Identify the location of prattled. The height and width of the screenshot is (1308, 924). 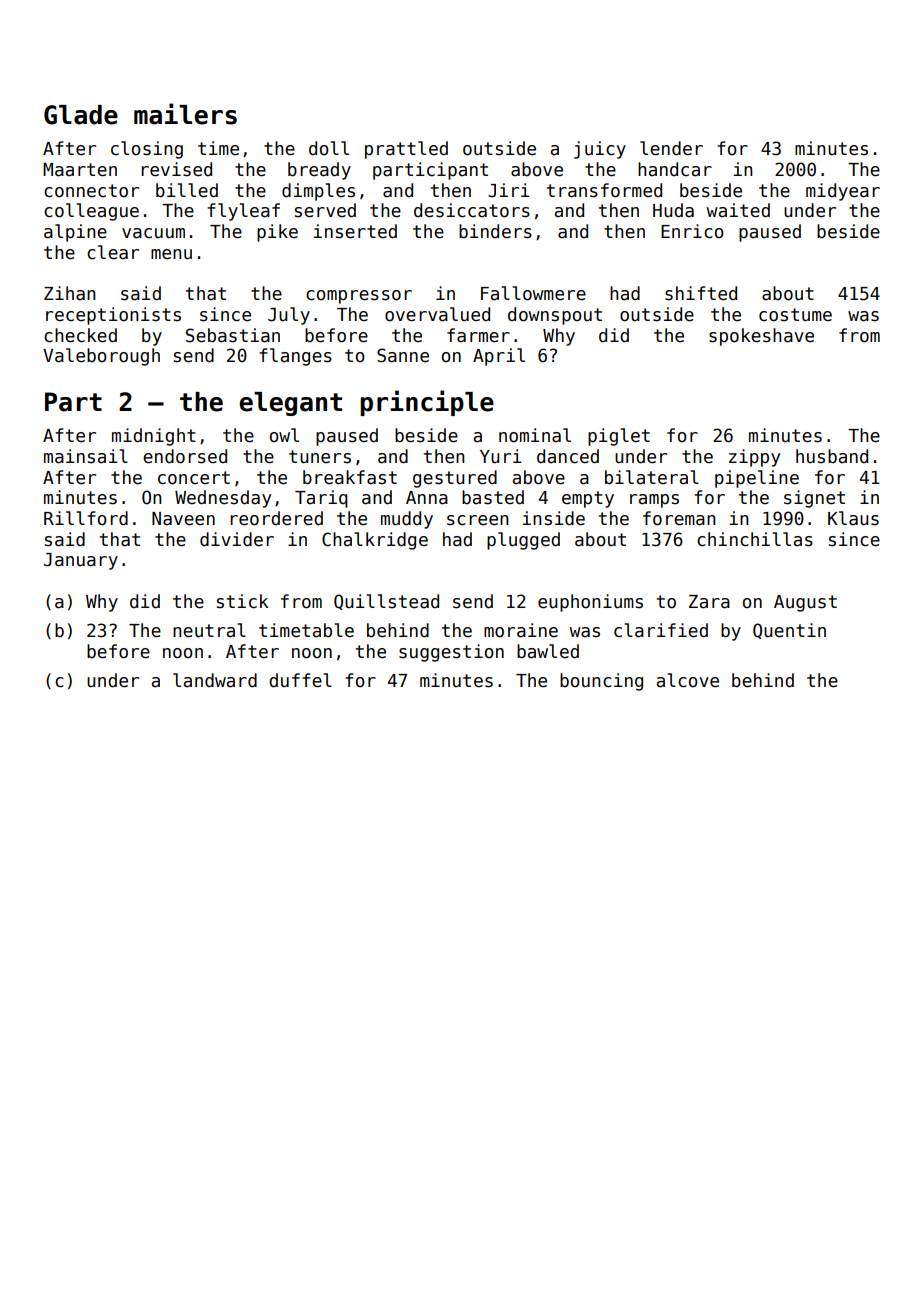
(406, 150).
